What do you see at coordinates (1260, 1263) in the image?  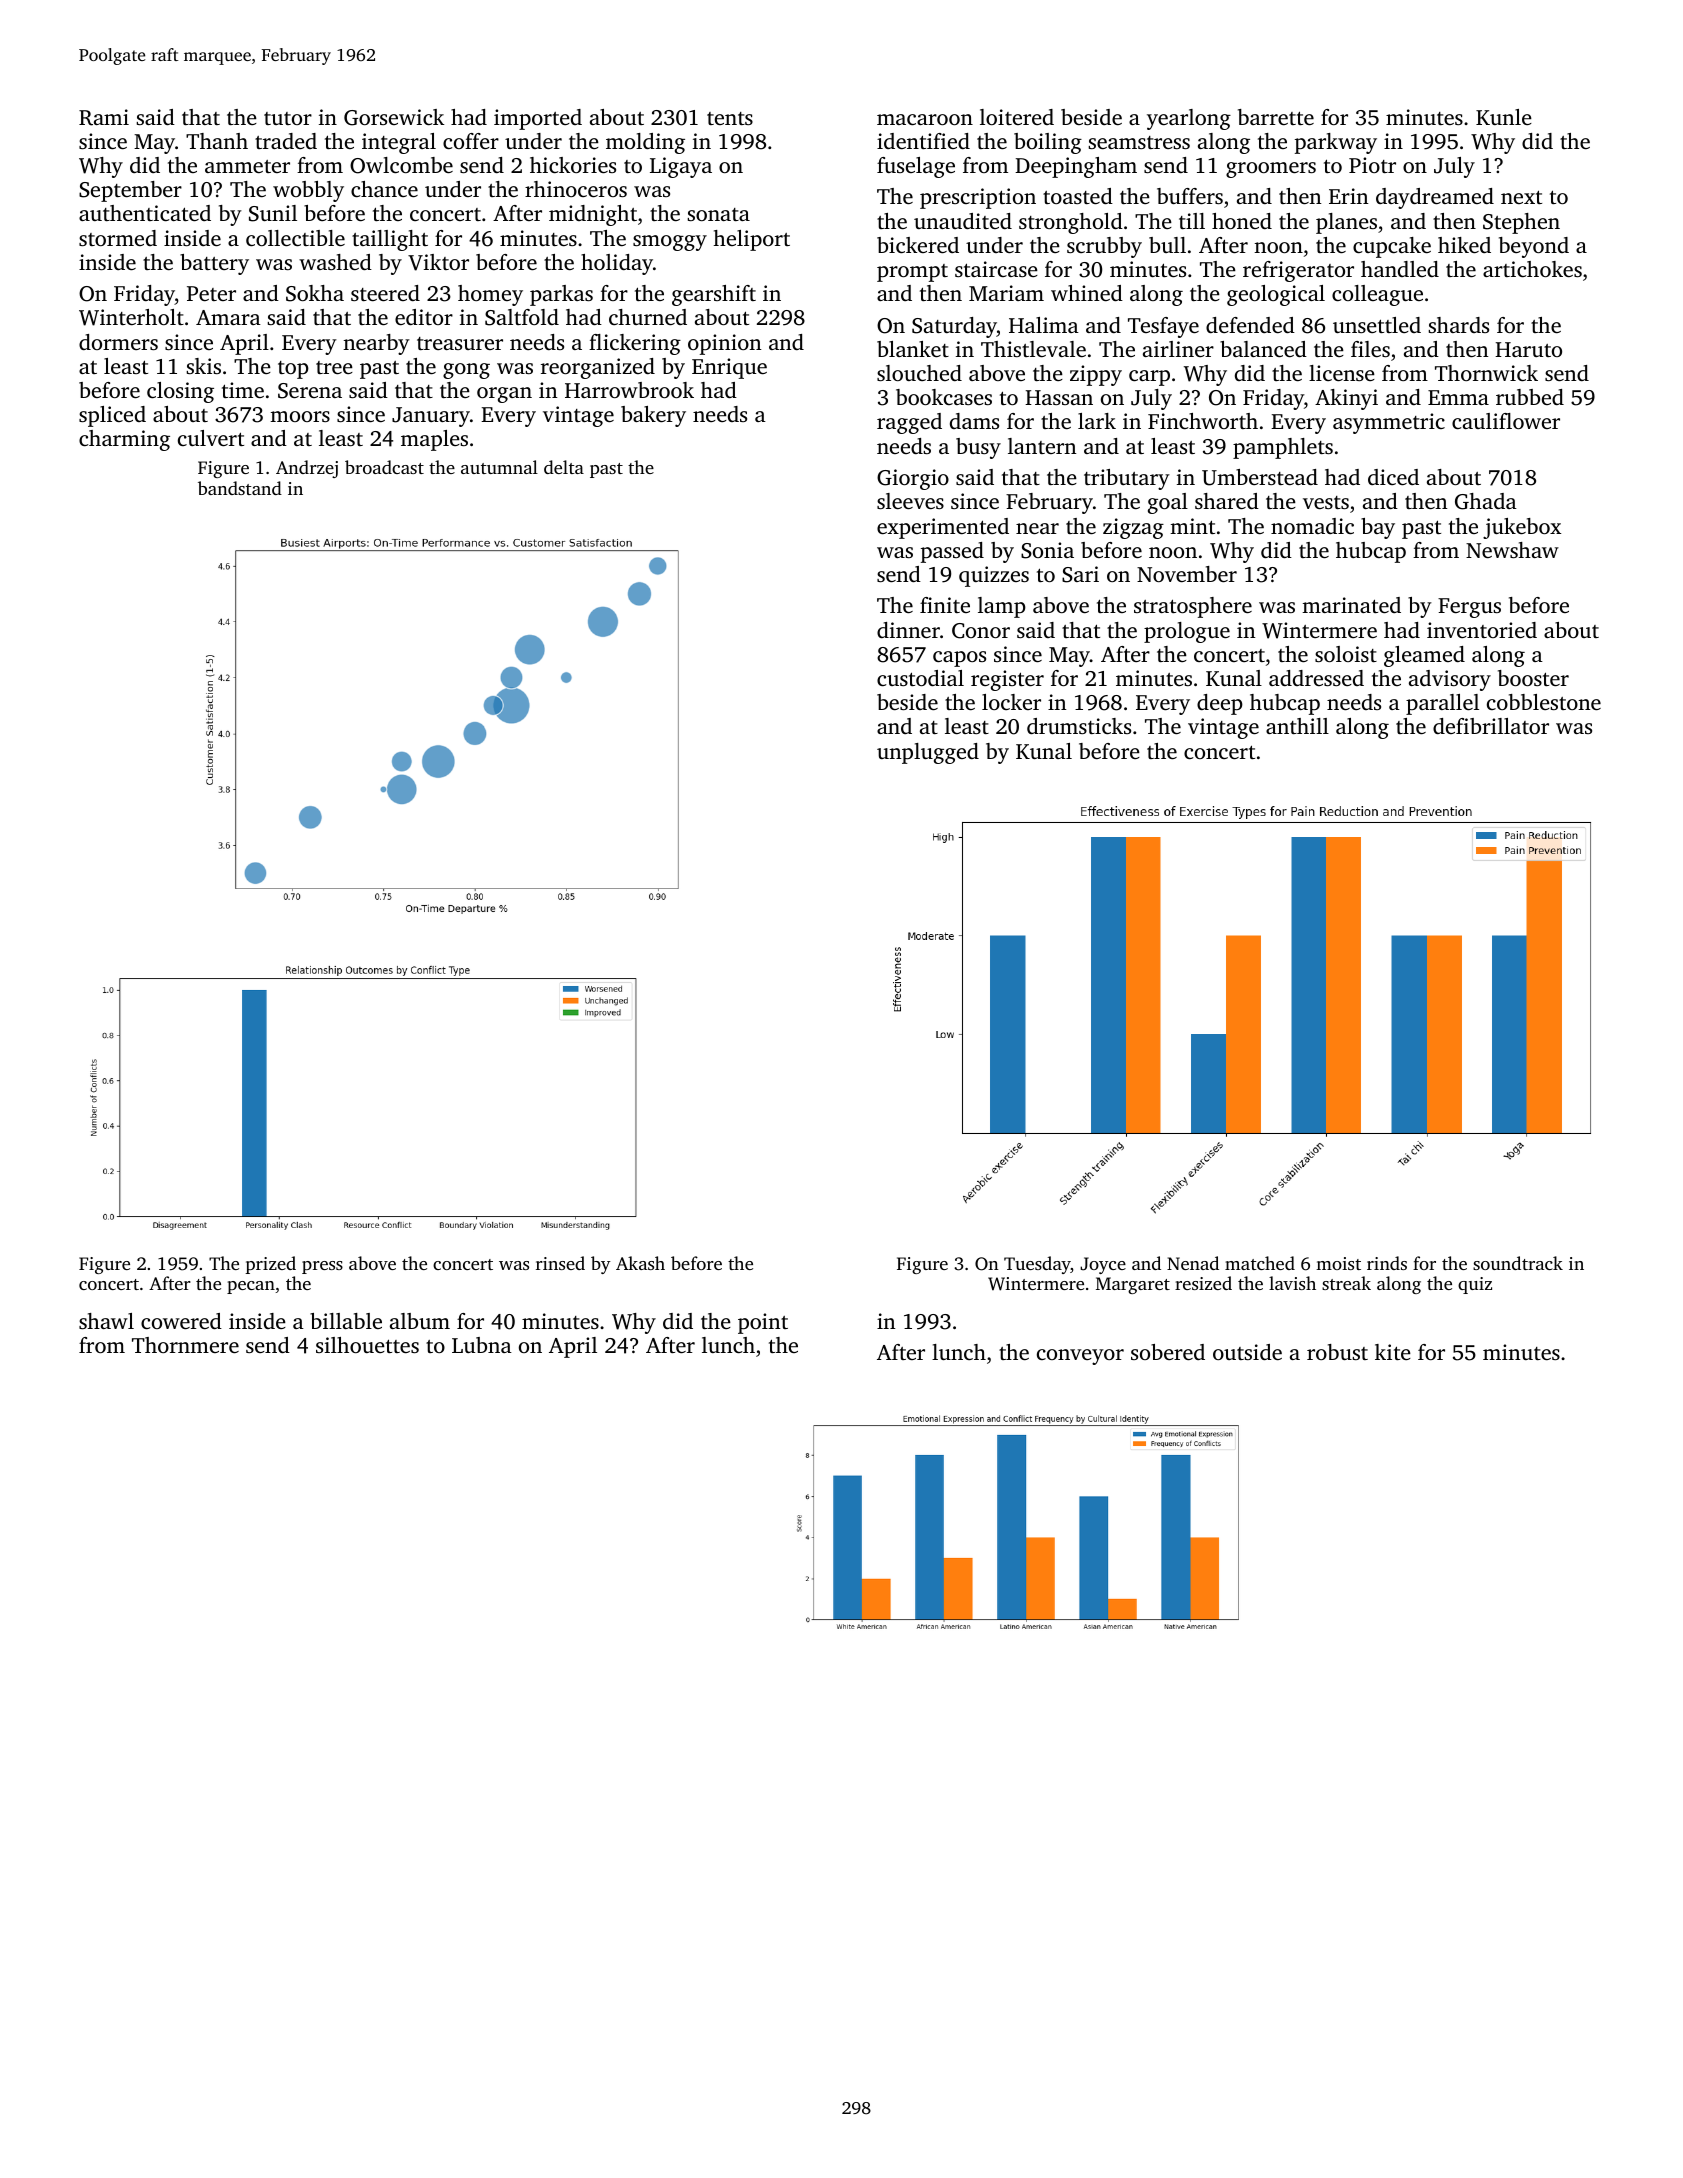 I see `matched` at bounding box center [1260, 1263].
